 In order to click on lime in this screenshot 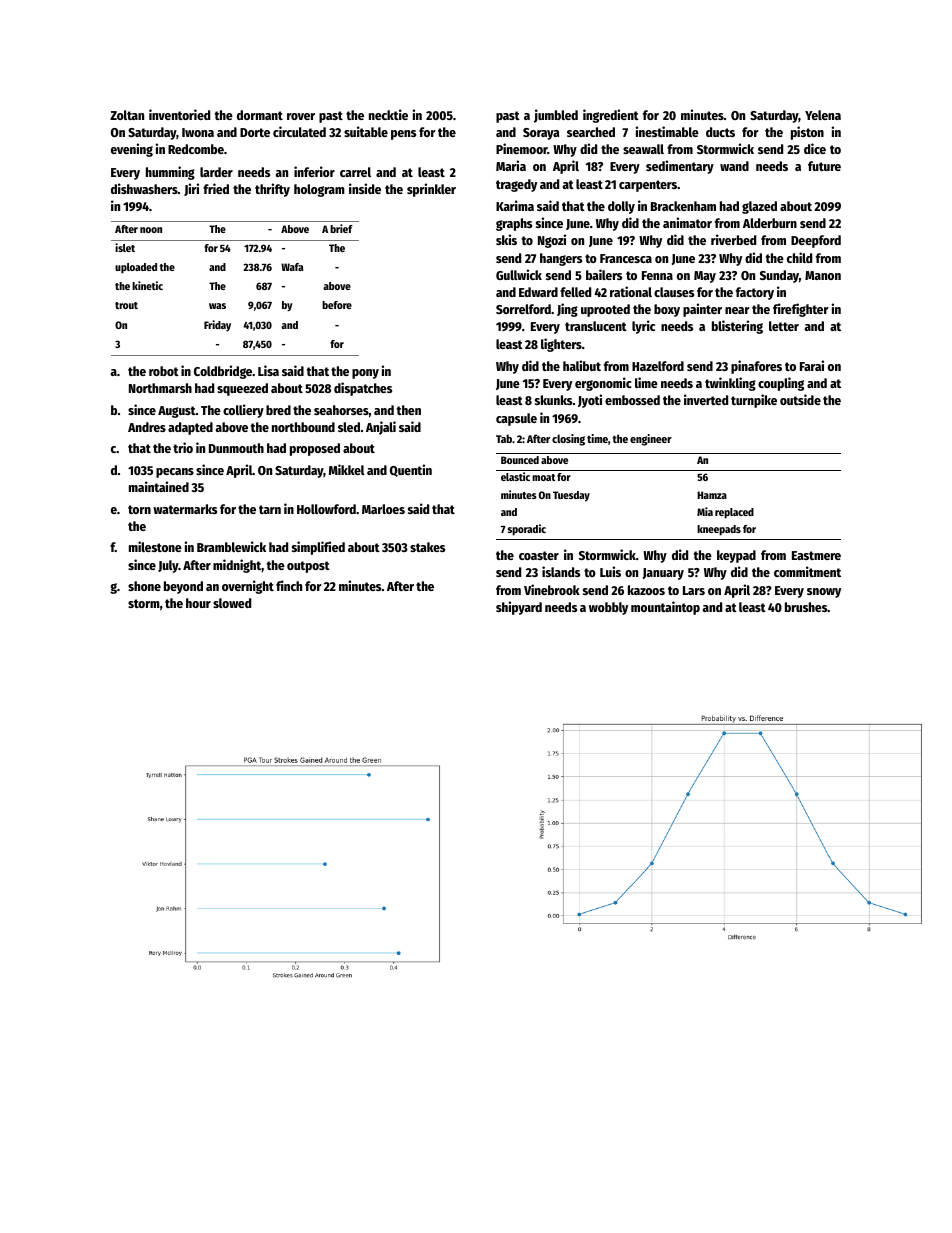, I will do `click(646, 382)`.
